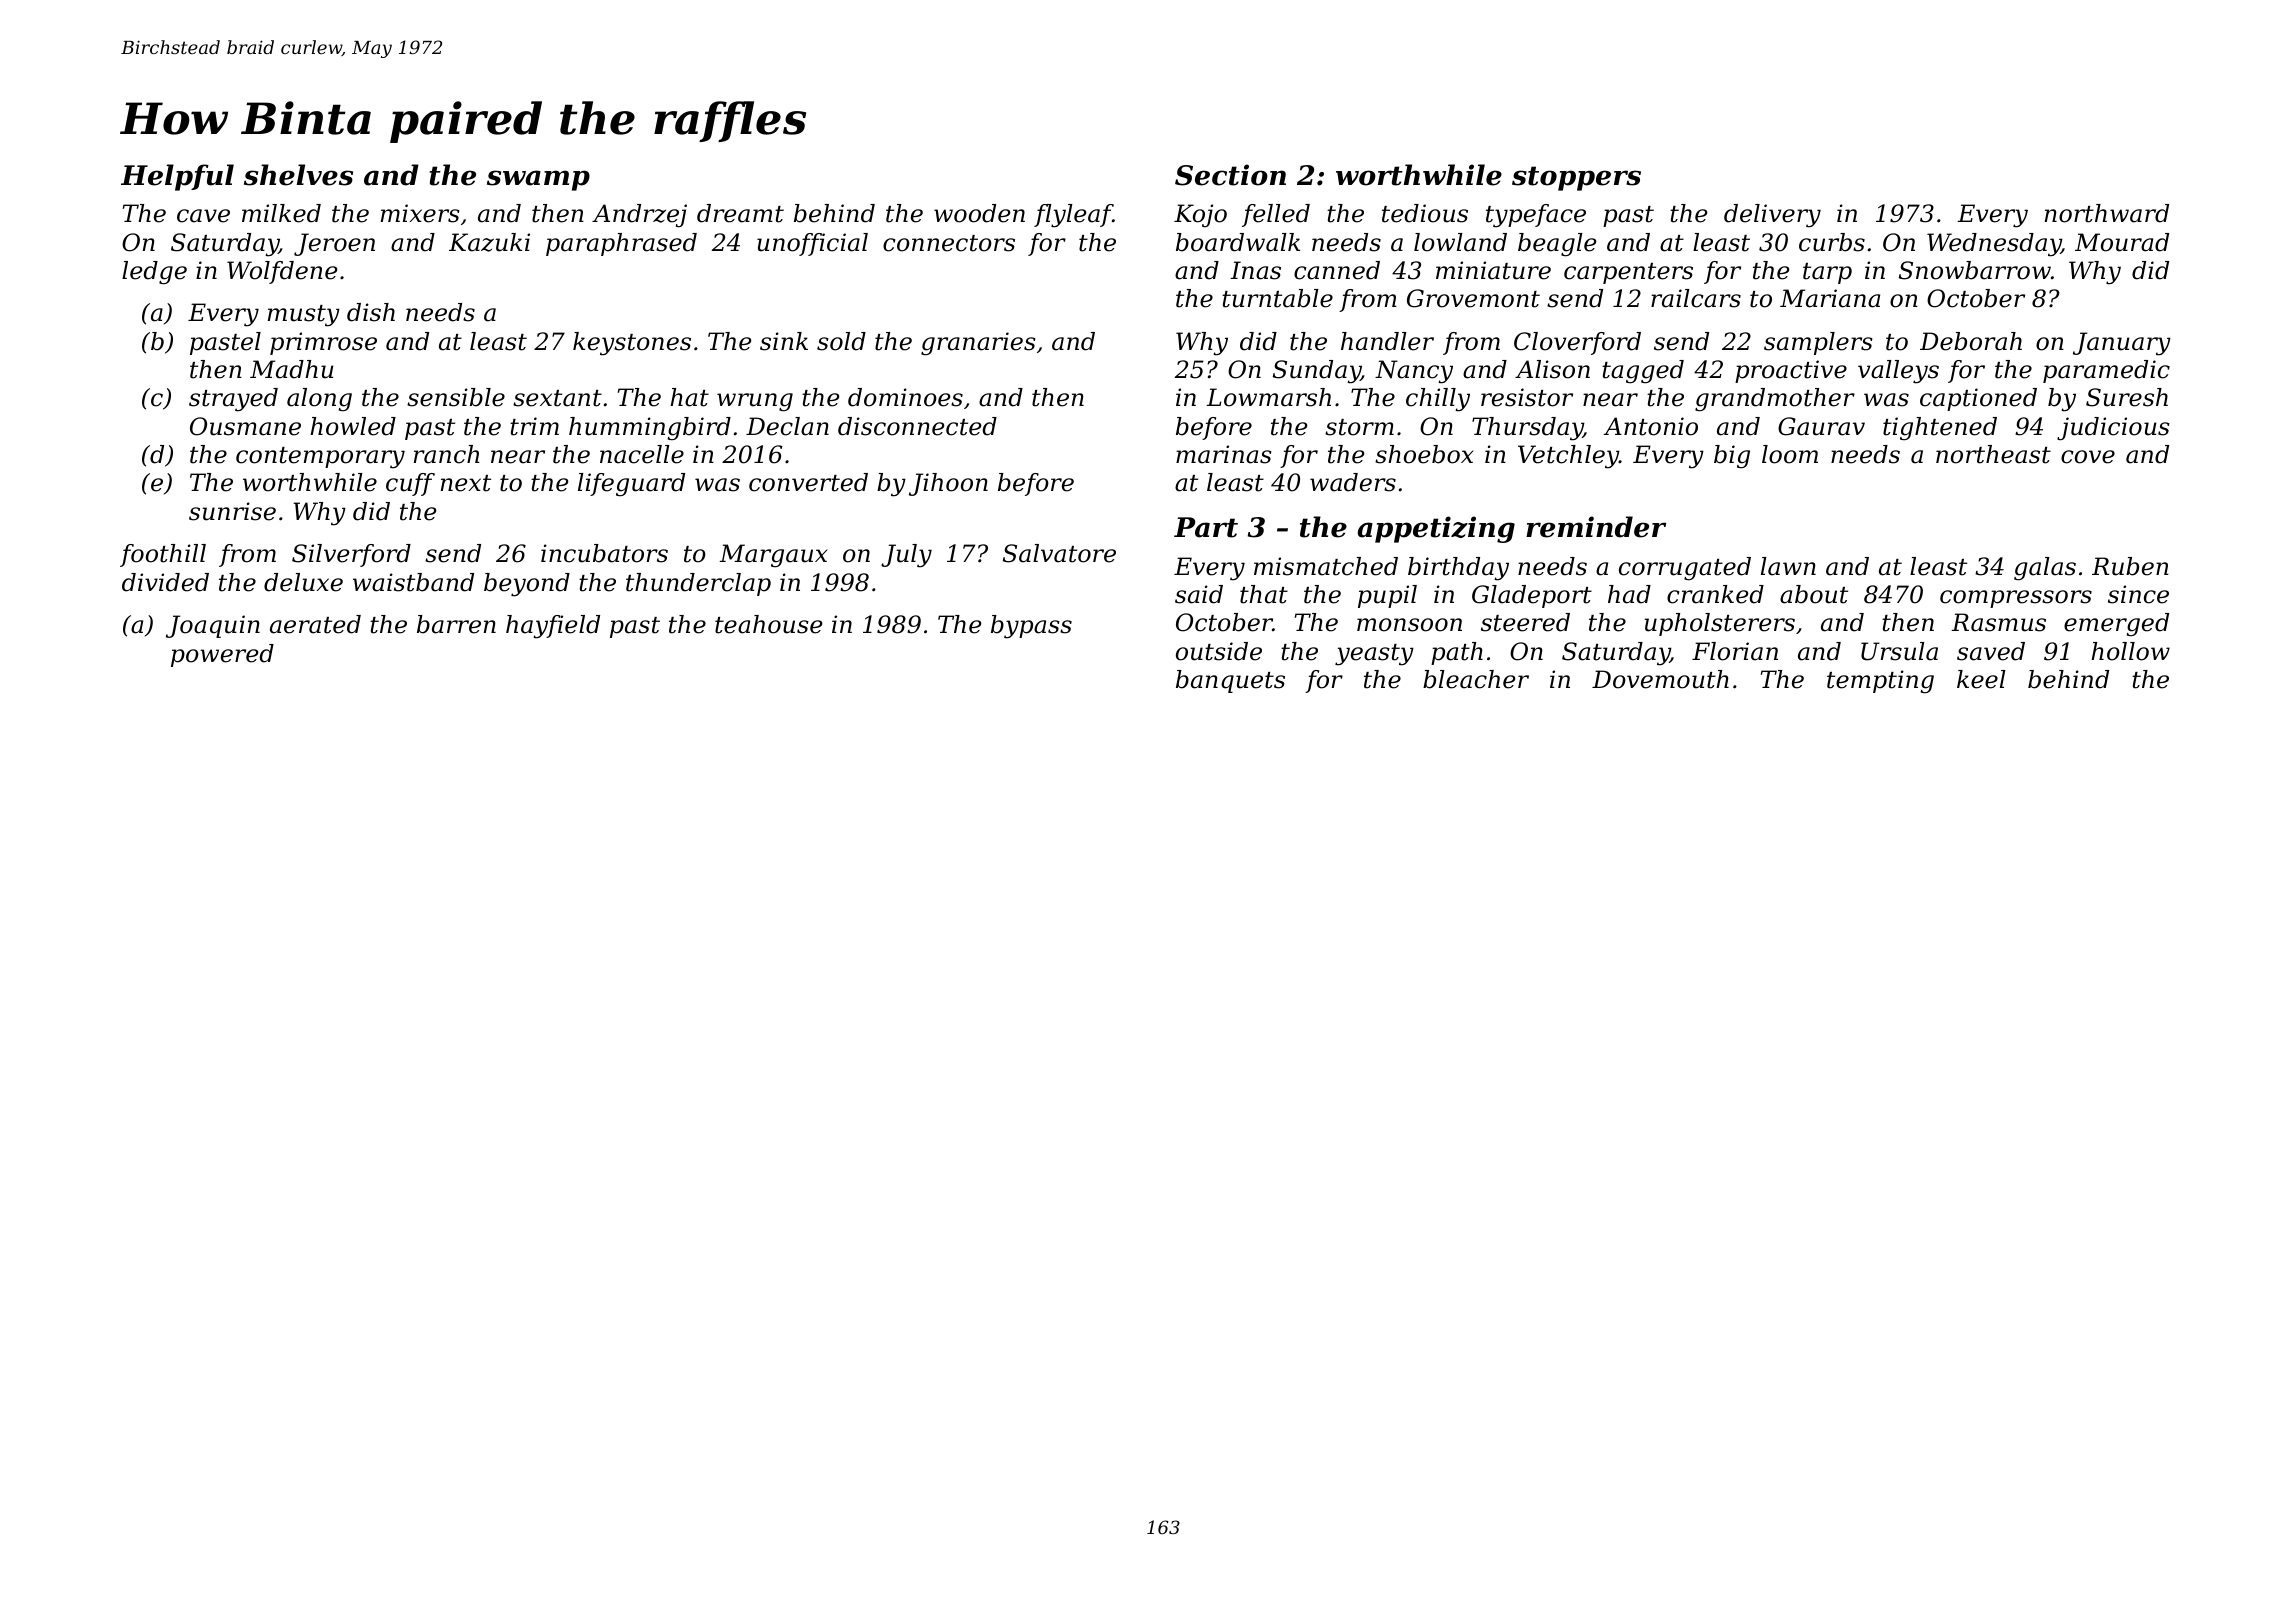 This screenshot has width=2292, height=1620. What do you see at coordinates (978, 344) in the screenshot?
I see `granaries` at bounding box center [978, 344].
